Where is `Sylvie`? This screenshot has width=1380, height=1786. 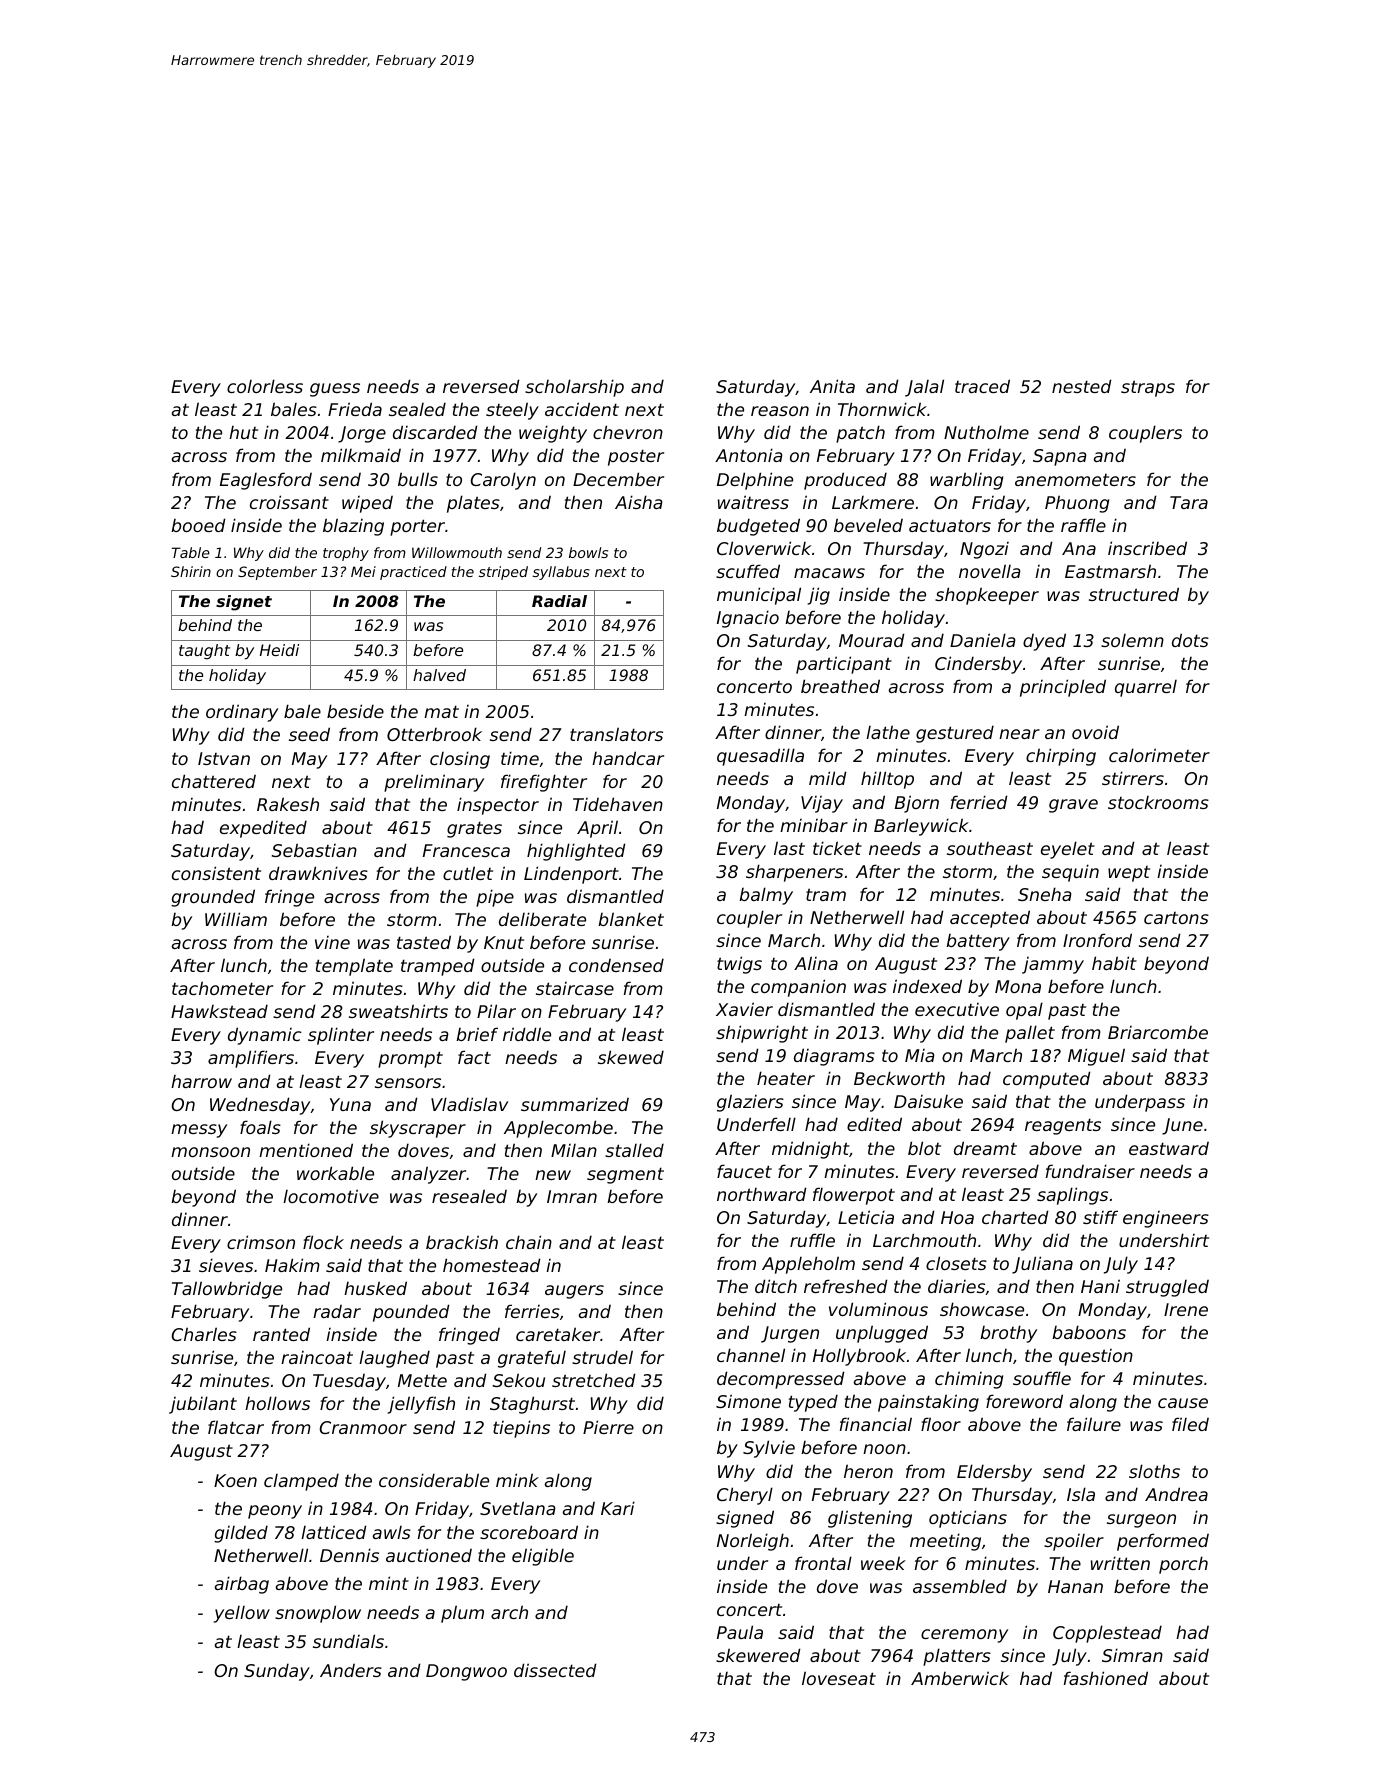
Sylvie is located at coordinates (769, 1449).
